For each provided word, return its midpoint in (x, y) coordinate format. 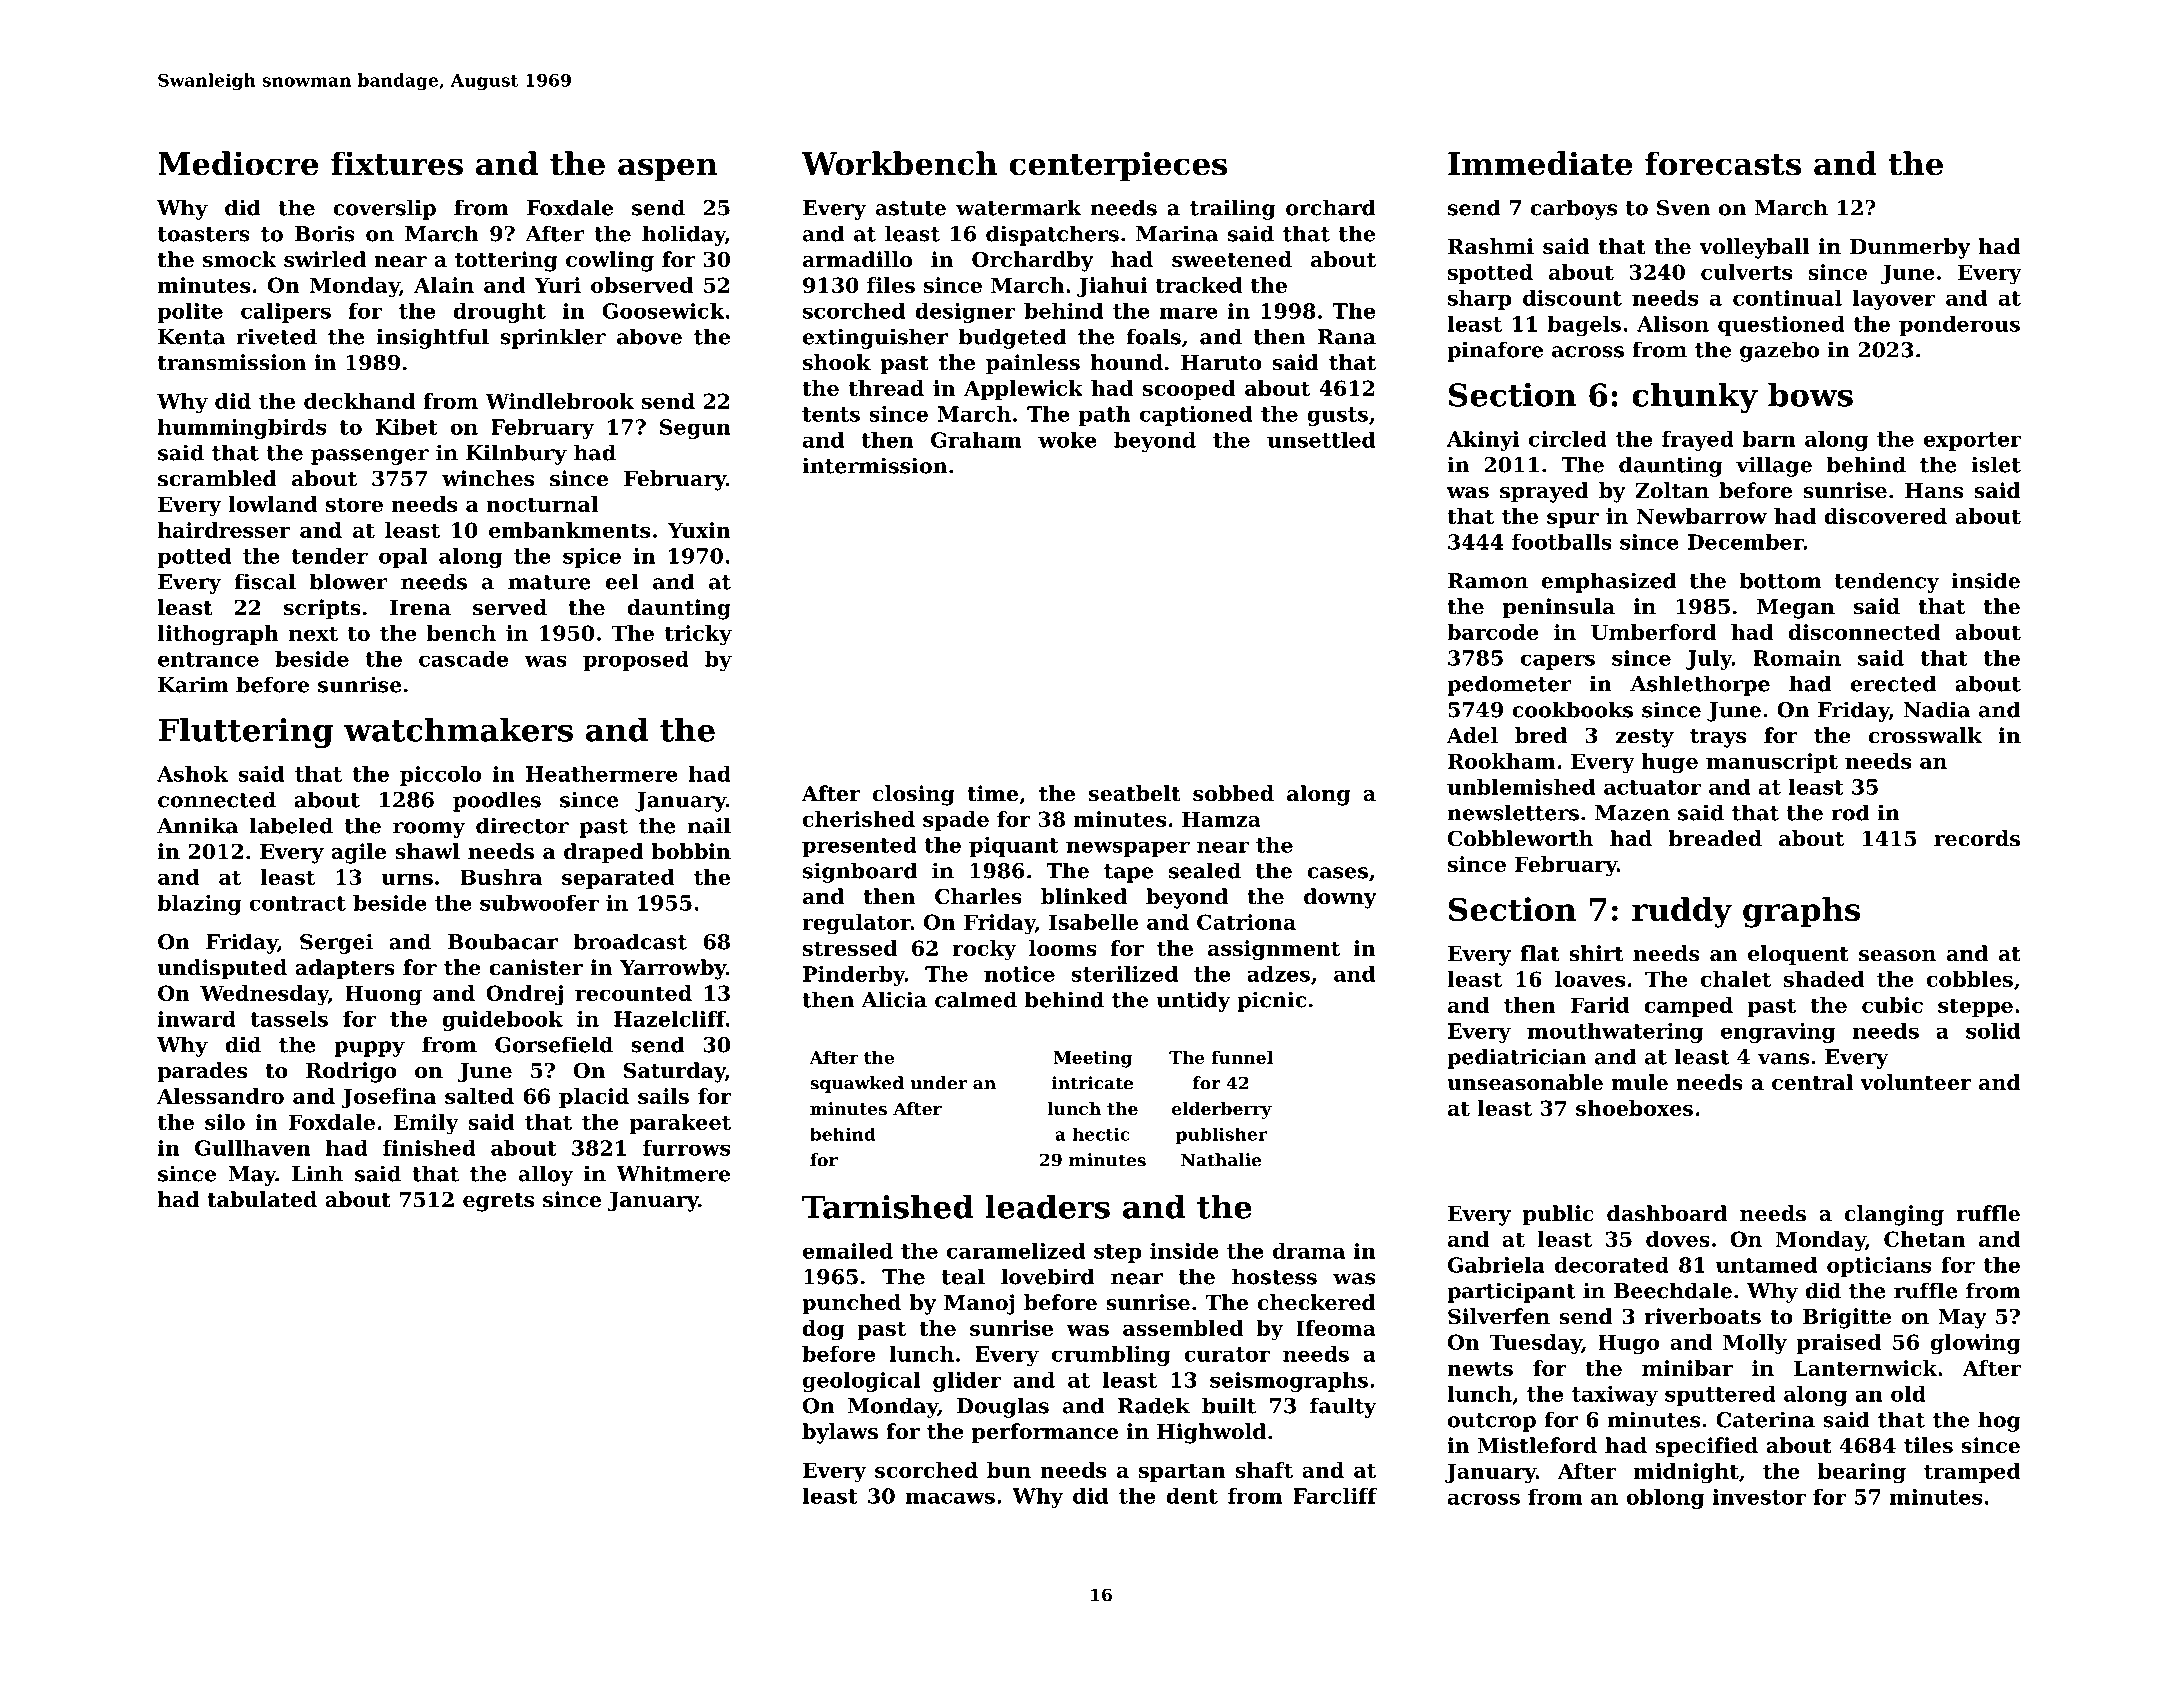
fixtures (397, 163)
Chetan (1925, 1239)
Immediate (1540, 163)
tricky (698, 635)
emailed (848, 1251)
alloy (546, 1175)
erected (1893, 683)
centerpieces (1118, 166)
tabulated (262, 1199)
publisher (1221, 1136)
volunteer (1915, 1082)
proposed (636, 661)
